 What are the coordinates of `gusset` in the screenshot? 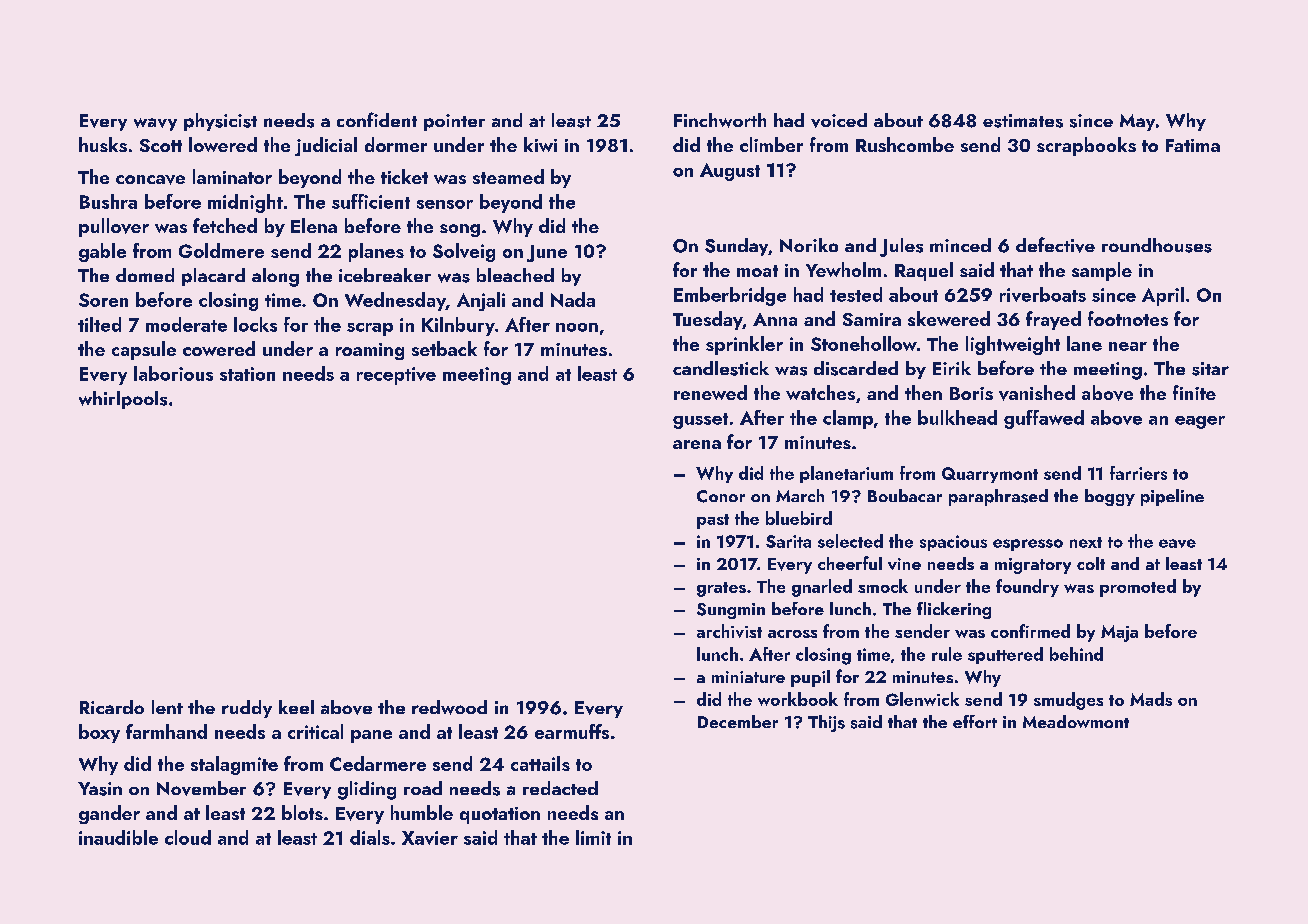 It's located at (700, 421).
